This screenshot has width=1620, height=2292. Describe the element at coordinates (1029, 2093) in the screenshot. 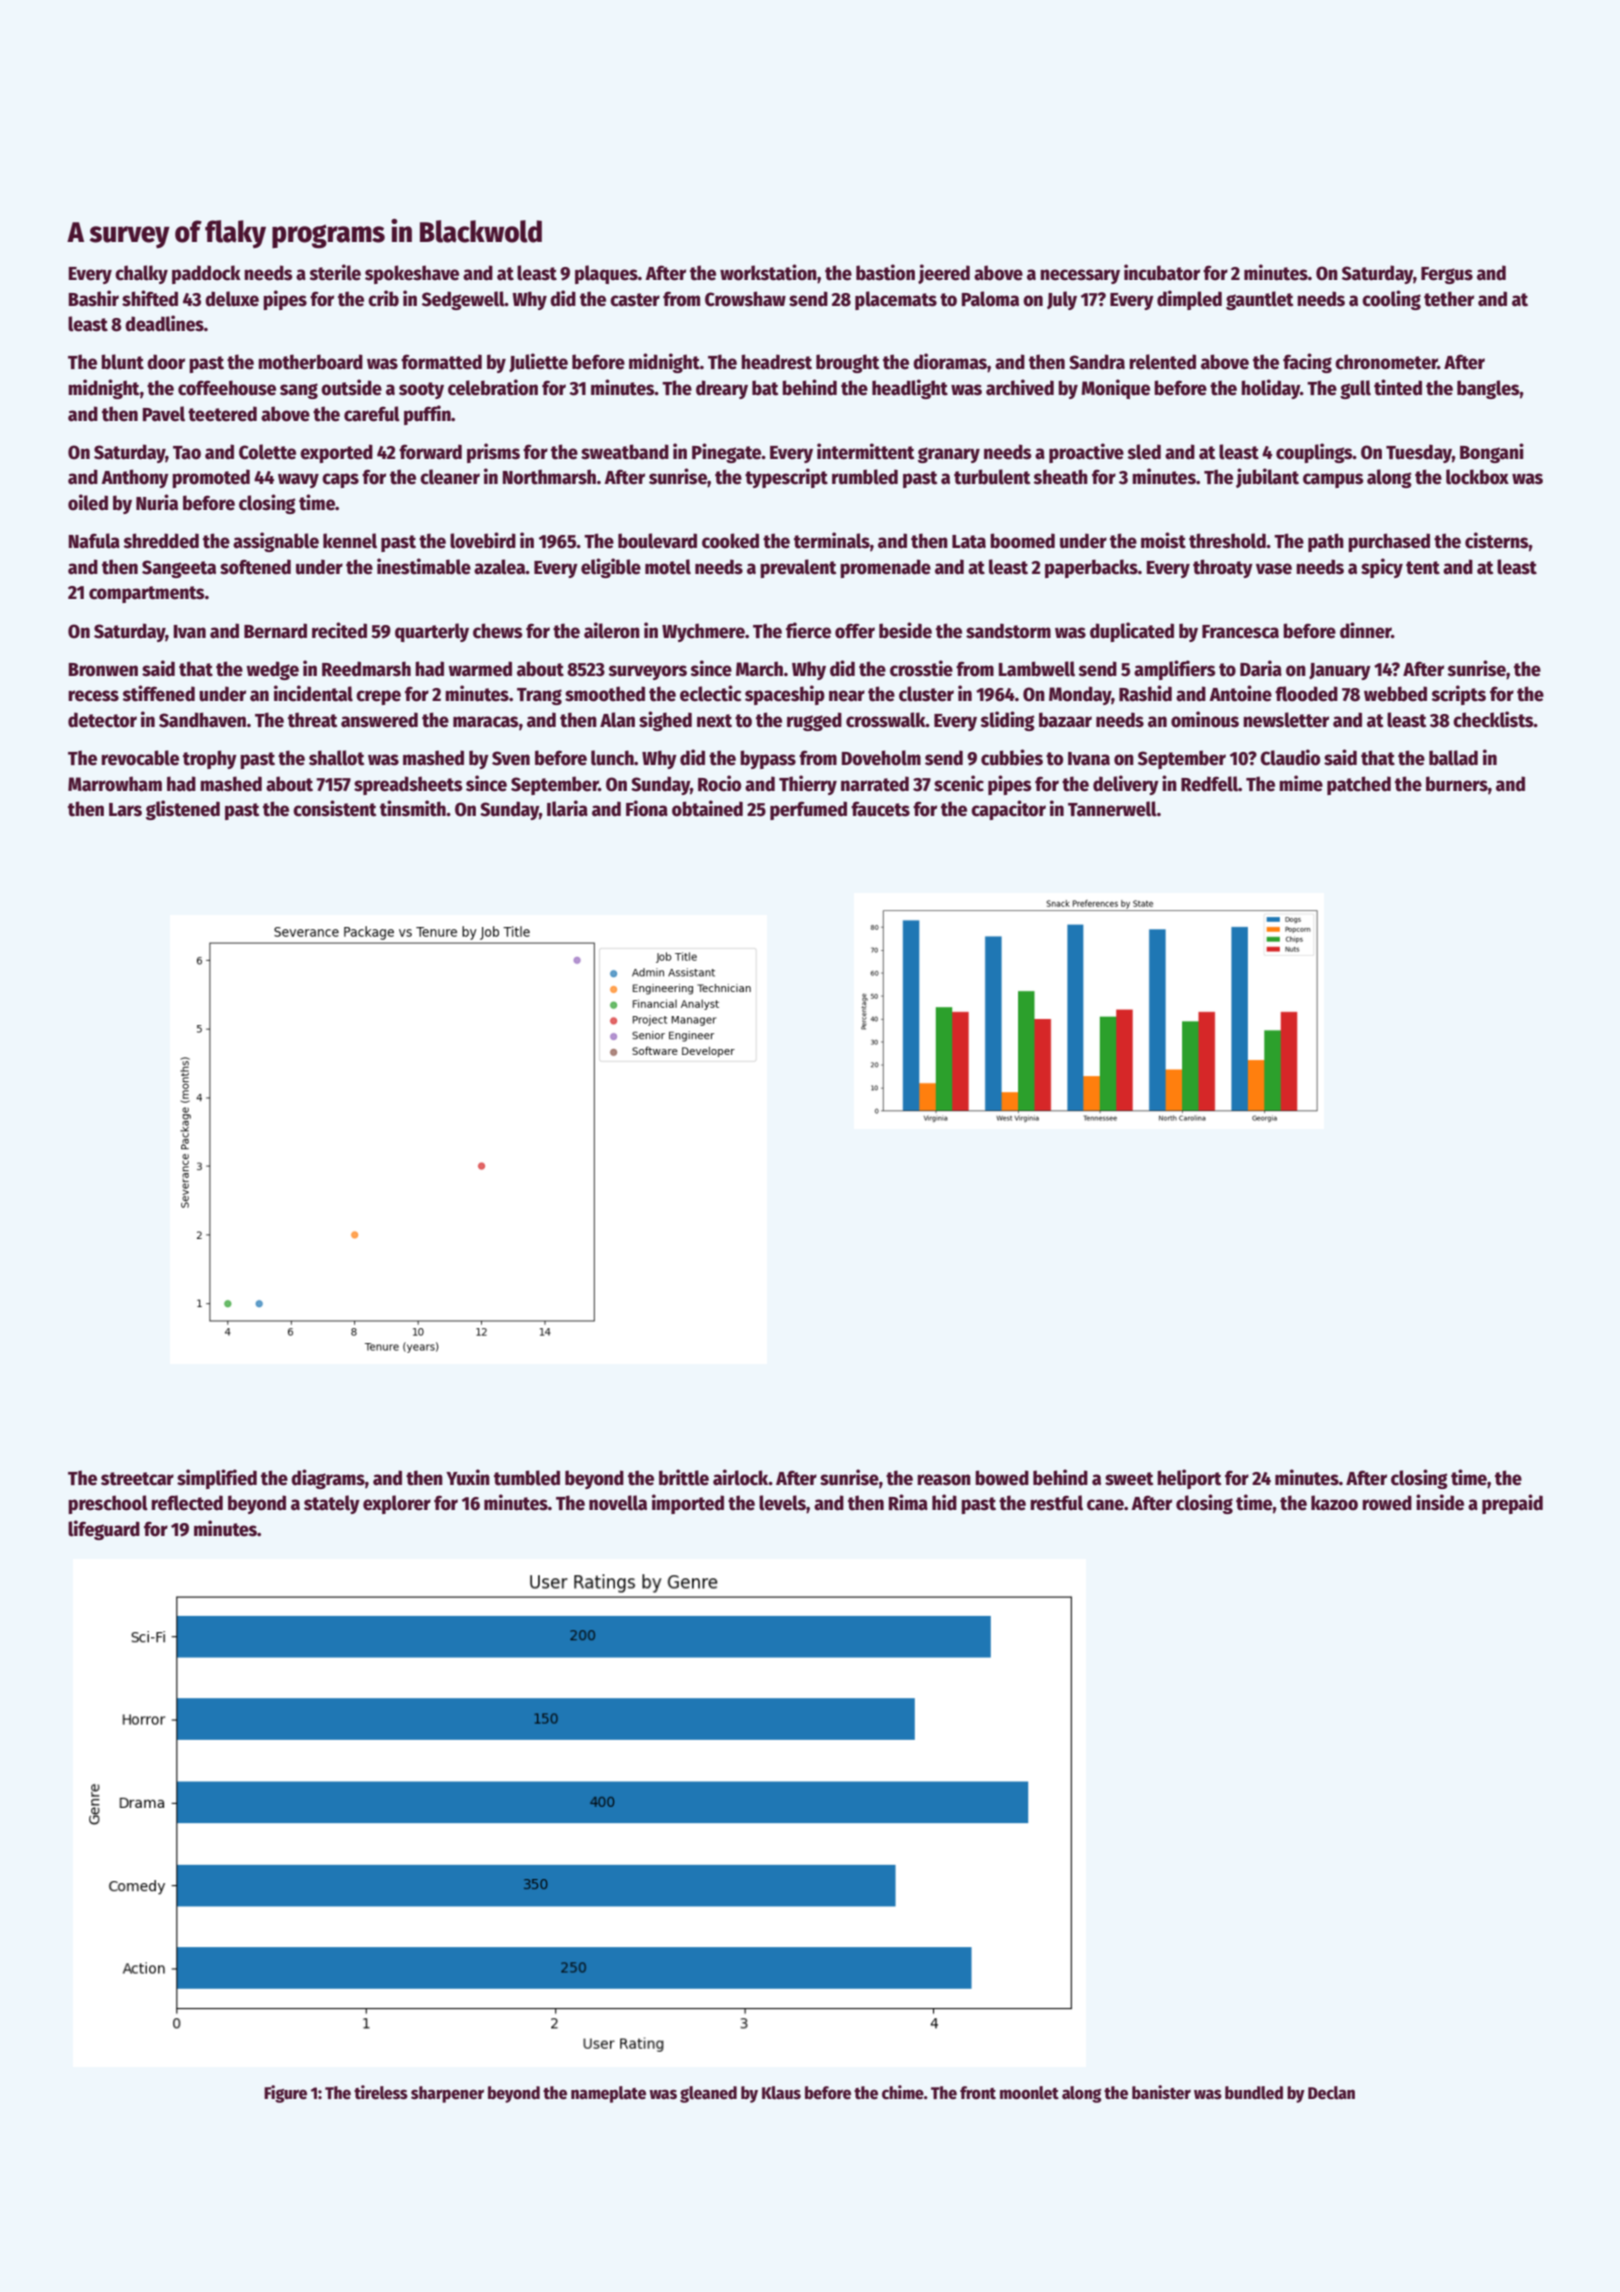

I see `moonlet` at that location.
